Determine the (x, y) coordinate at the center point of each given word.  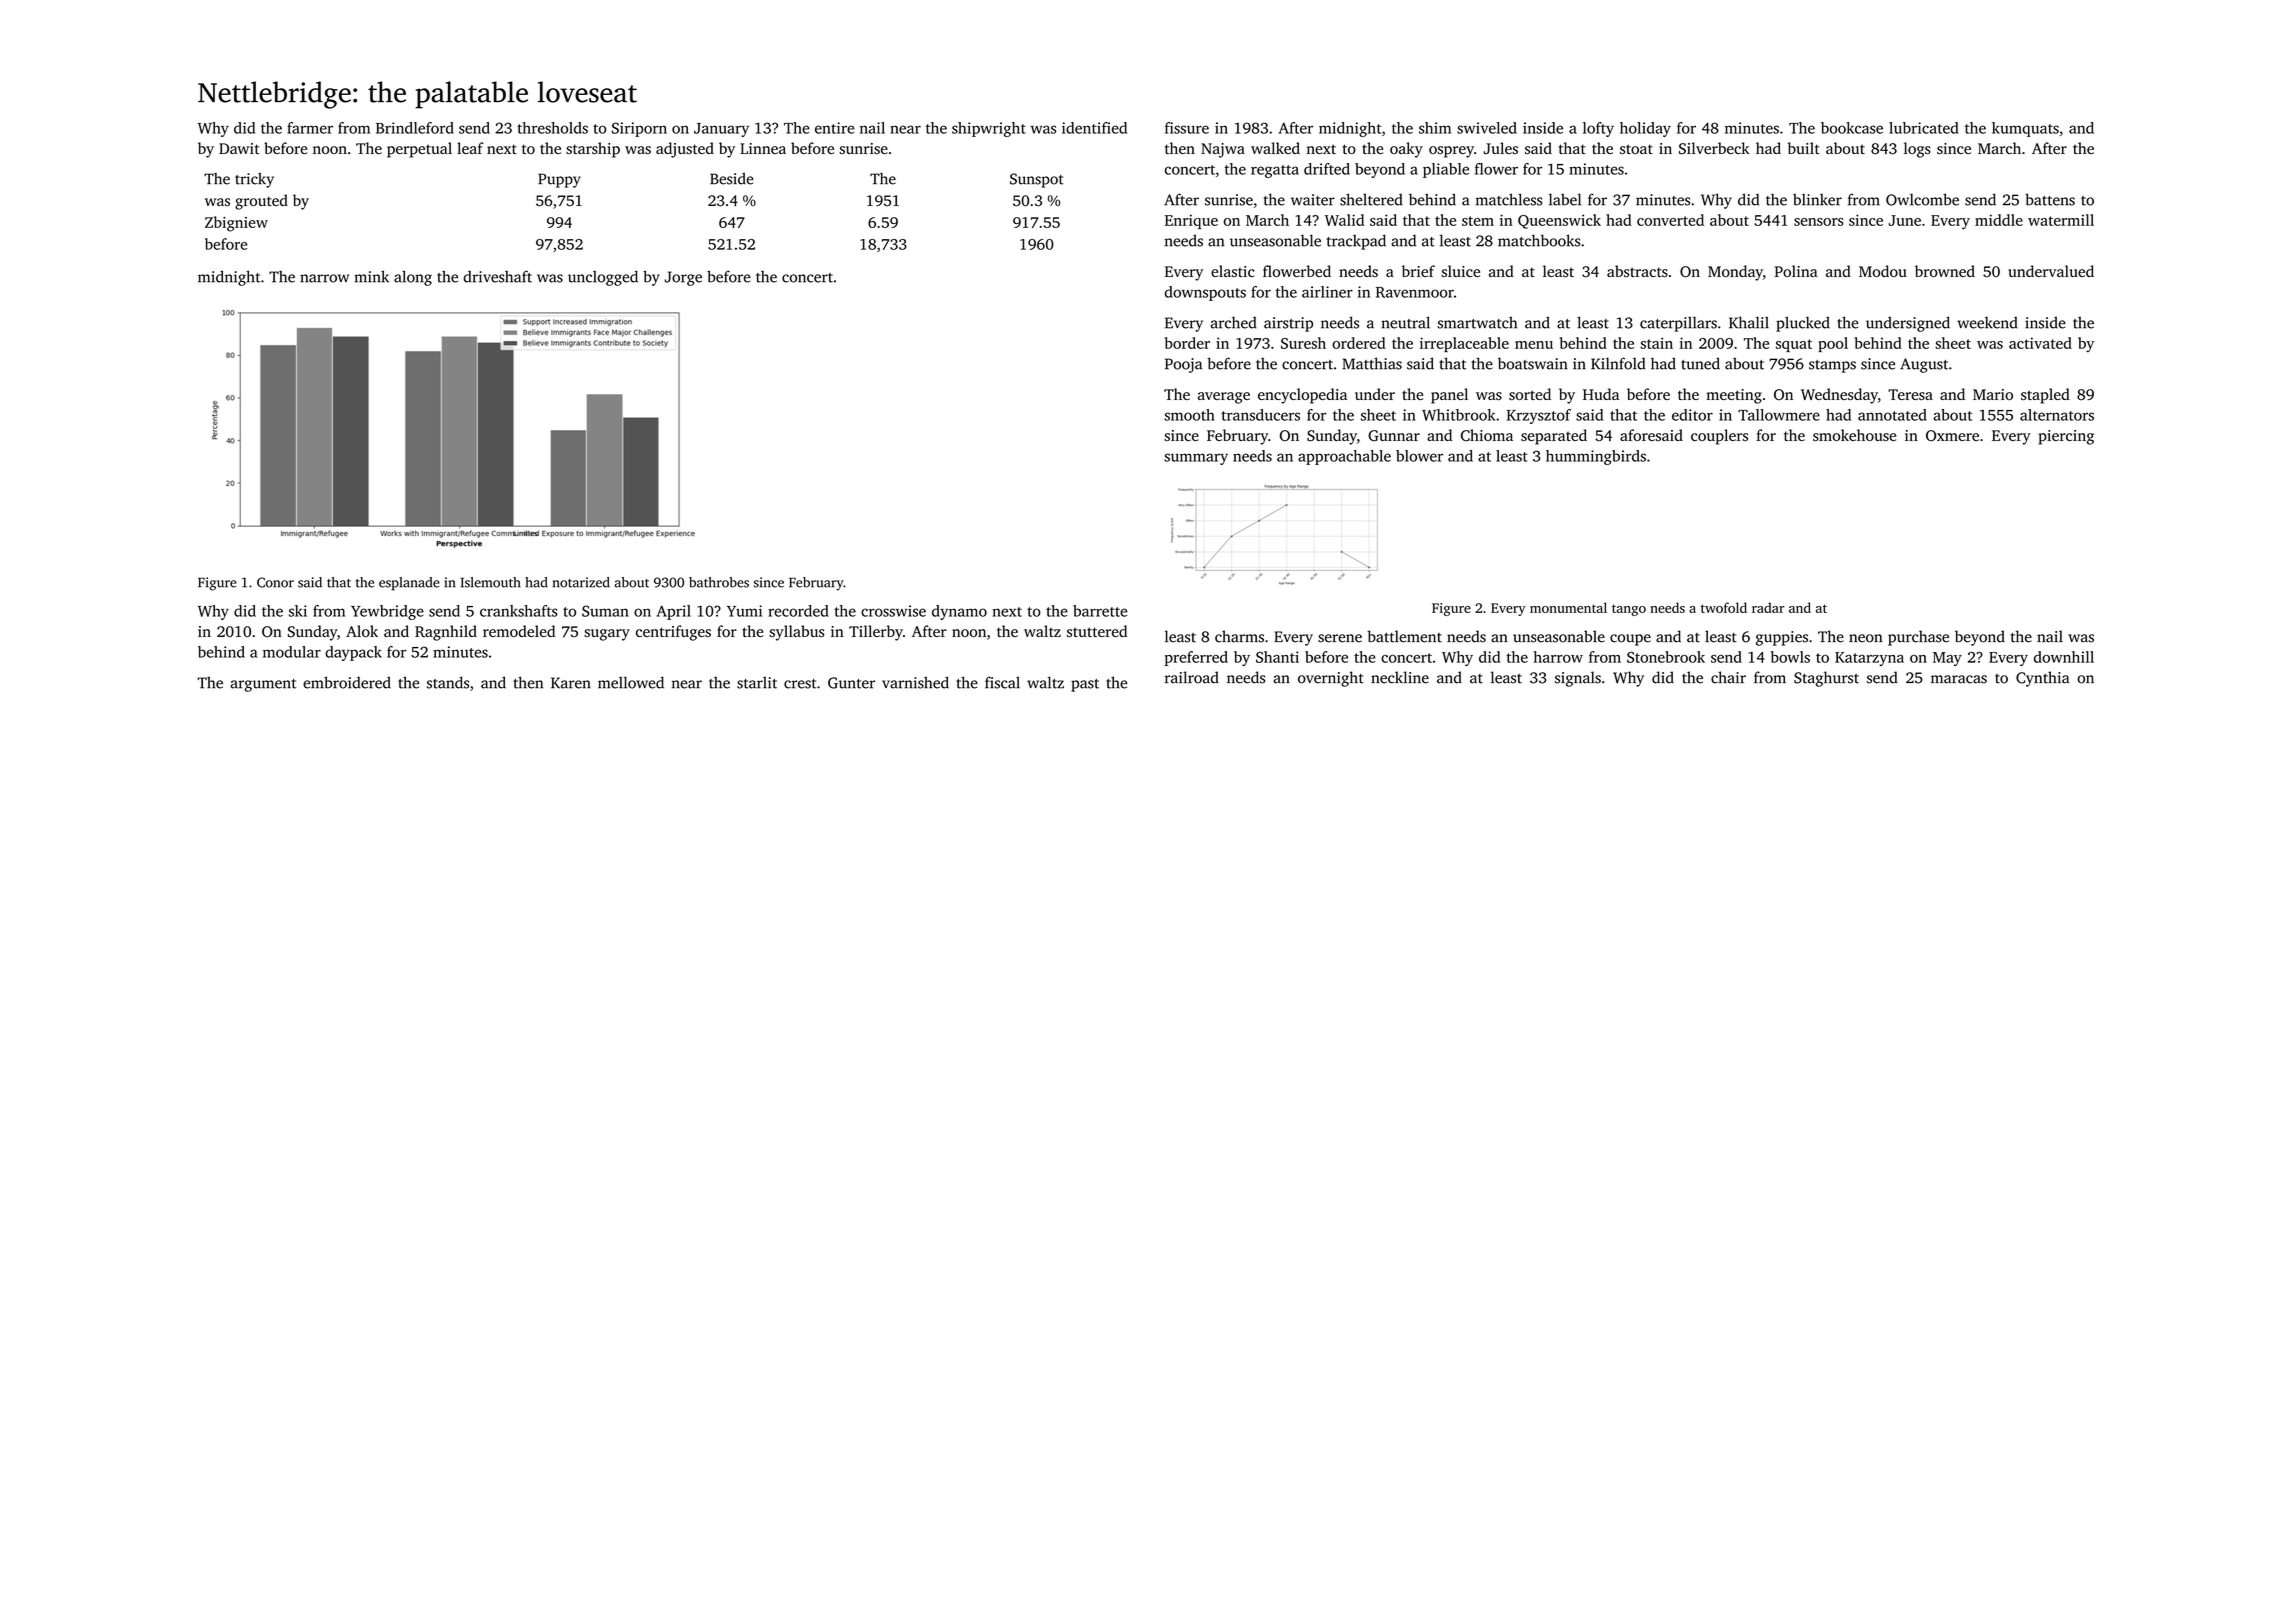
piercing (2066, 437)
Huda (1601, 394)
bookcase (1852, 128)
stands (448, 682)
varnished (915, 682)
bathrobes (719, 582)
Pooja (1183, 365)
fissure (1187, 128)
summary (1196, 459)
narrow (324, 278)
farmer (310, 128)
